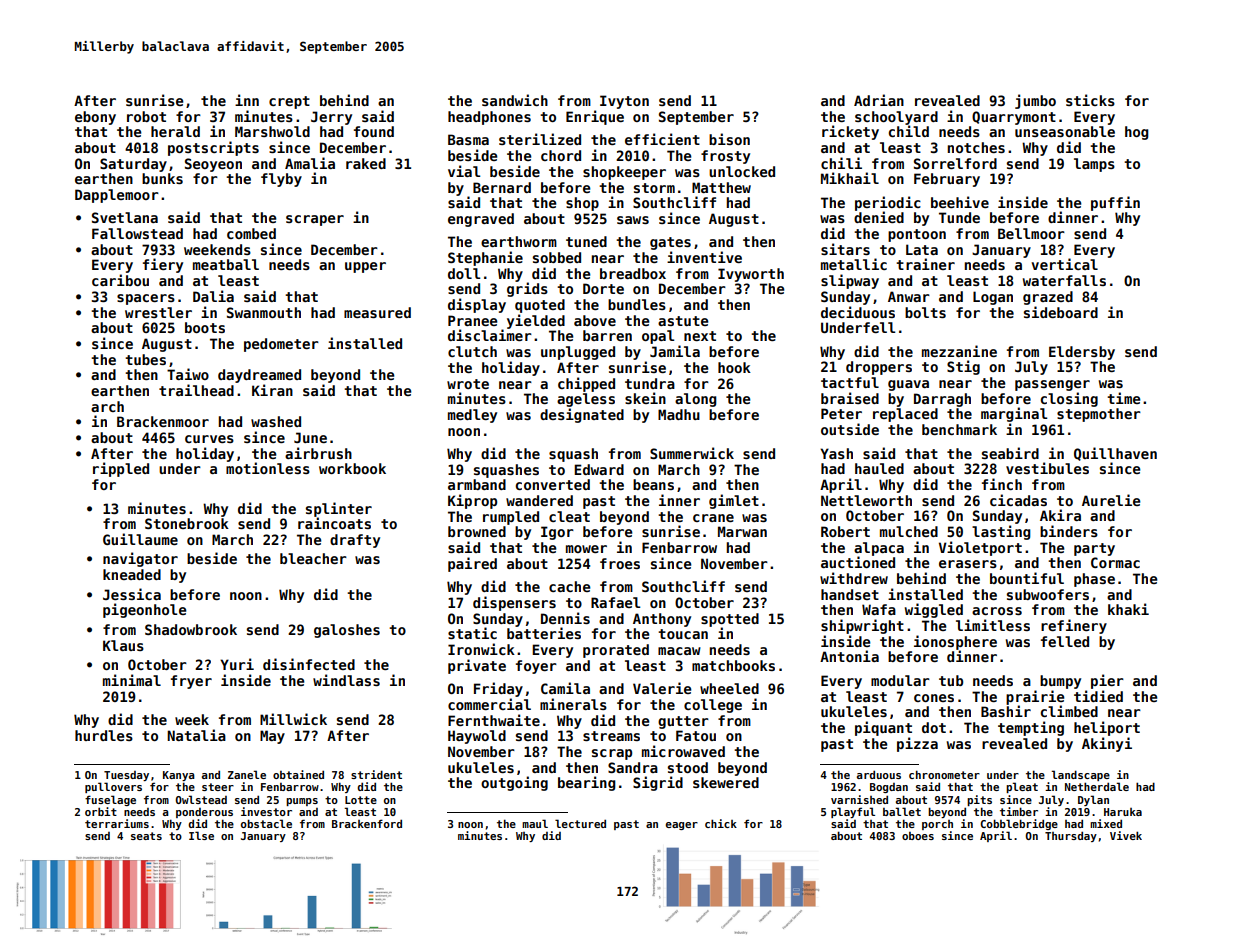 This screenshot has width=1233, height=952. What do you see at coordinates (281, 180) in the screenshot?
I see `flyby` at bounding box center [281, 180].
